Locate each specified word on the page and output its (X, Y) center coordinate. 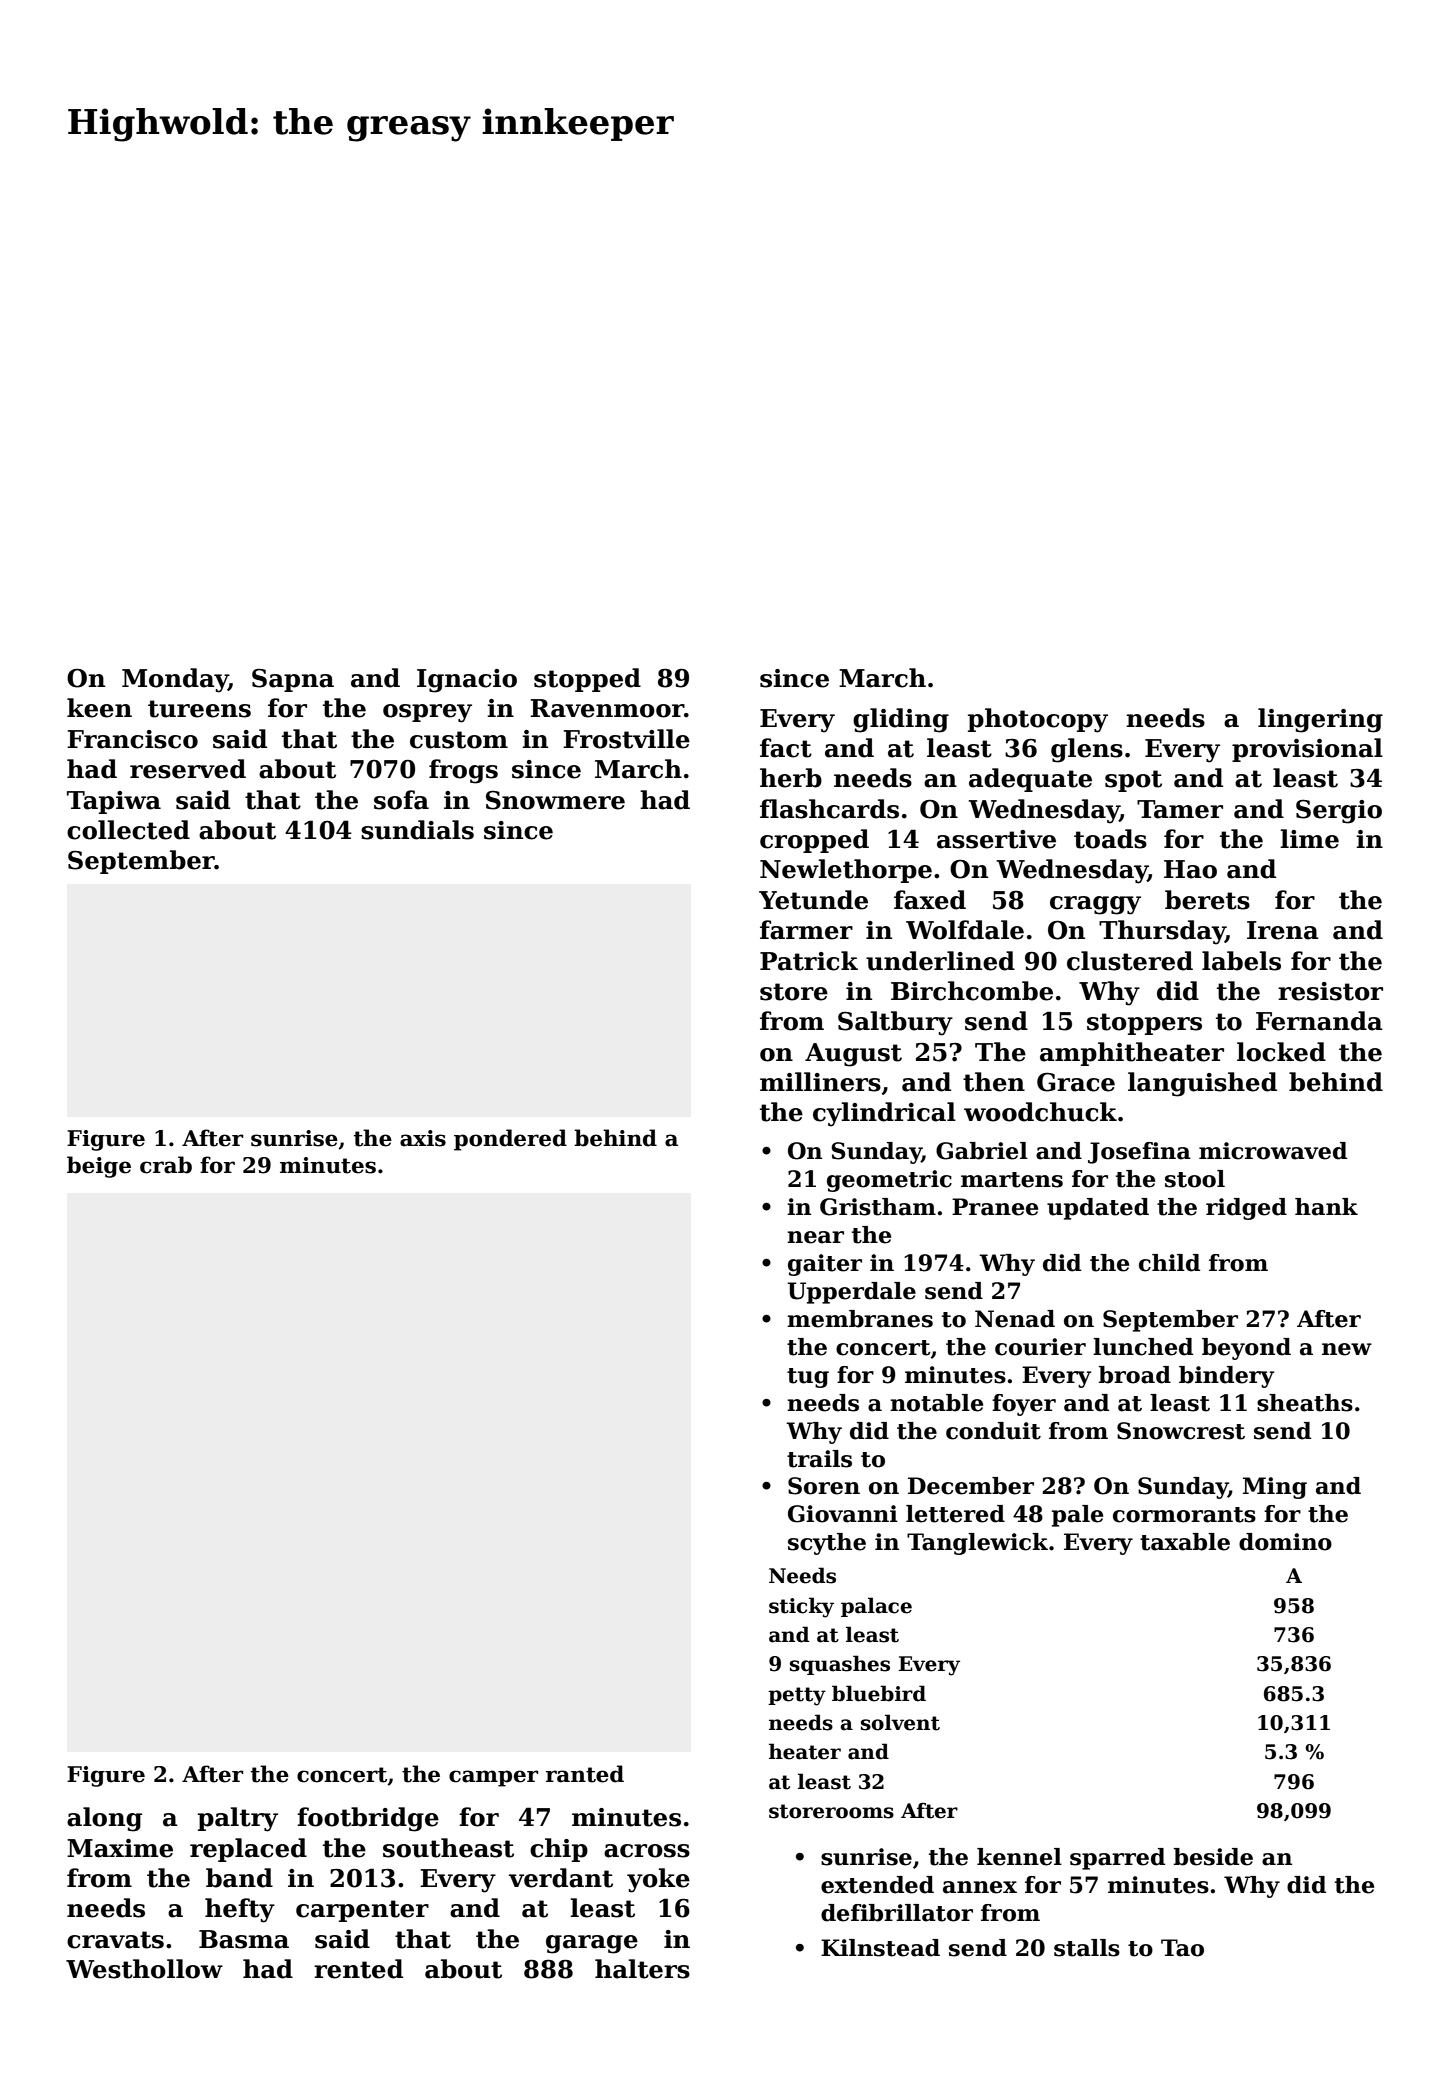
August (853, 1055)
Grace (1076, 1082)
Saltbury (895, 1023)
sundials (417, 830)
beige (99, 1167)
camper (493, 1778)
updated (1098, 1209)
